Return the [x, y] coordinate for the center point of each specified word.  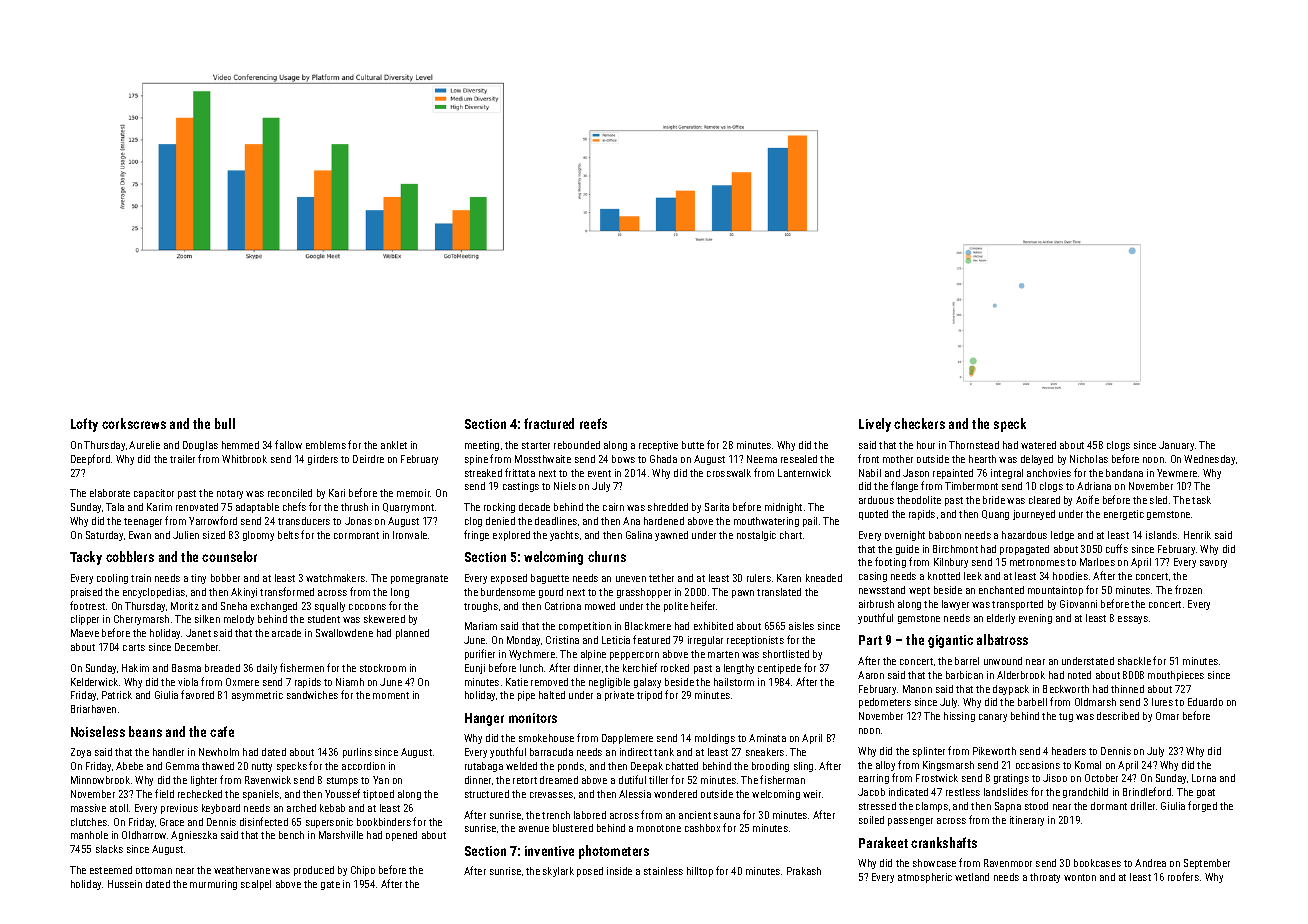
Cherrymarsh [141, 620]
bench [291, 835]
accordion [363, 766]
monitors [533, 718]
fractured [549, 423]
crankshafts [944, 842]
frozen [1188, 589]
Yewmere [1177, 473]
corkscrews [134, 423]
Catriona [563, 606]
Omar [1167, 716]
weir [812, 794]
